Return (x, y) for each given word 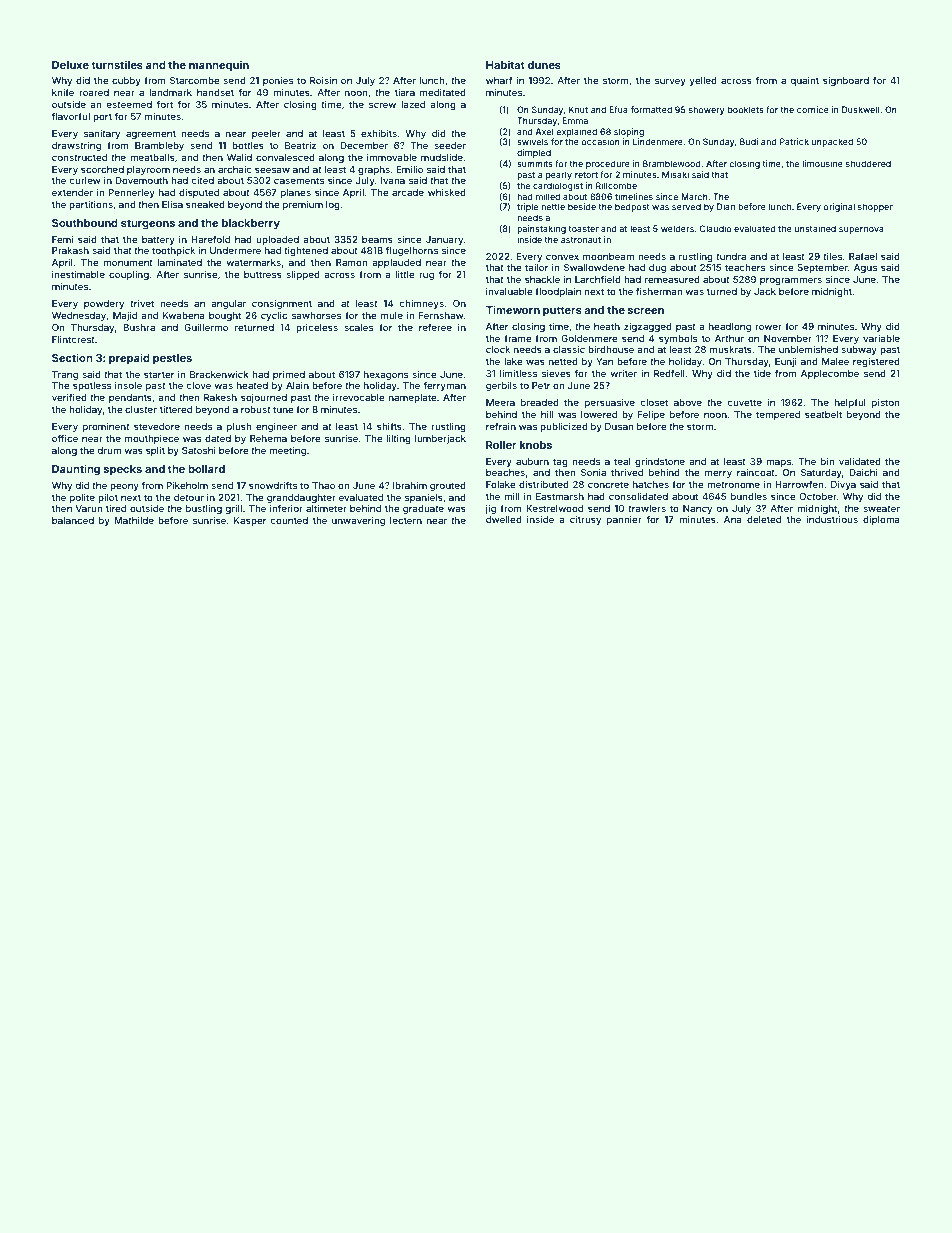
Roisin (323, 80)
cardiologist (558, 186)
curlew (85, 180)
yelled (703, 81)
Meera (500, 402)
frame (518, 338)
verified (69, 397)
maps (778, 463)
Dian (726, 206)
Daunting (76, 470)
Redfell (669, 373)
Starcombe (195, 80)
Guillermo (206, 327)
